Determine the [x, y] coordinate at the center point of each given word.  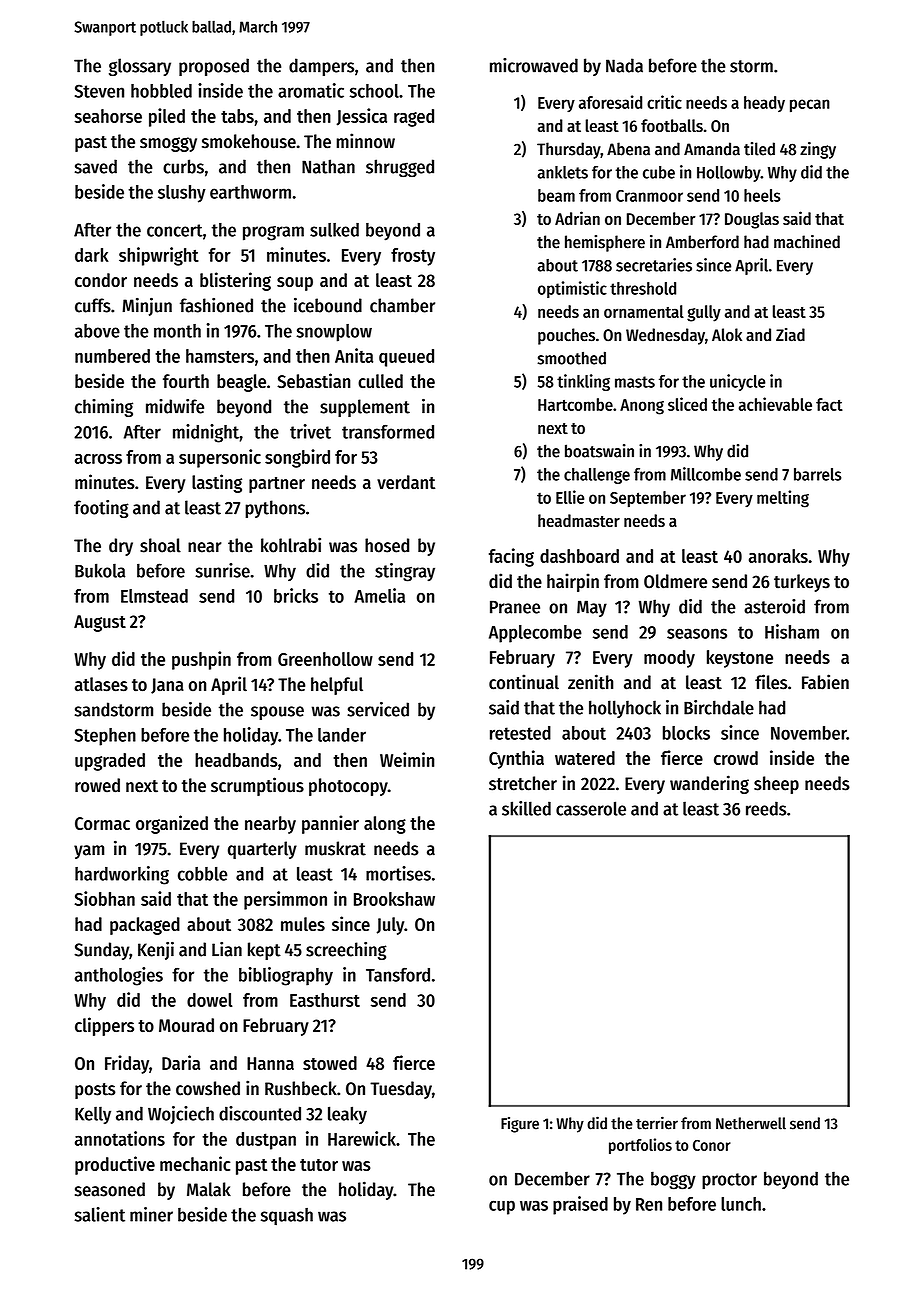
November [809, 733]
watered [585, 758]
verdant [406, 482]
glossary [140, 67]
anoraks [778, 556]
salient [99, 1214]
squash [287, 1216]
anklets [563, 172]
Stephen [105, 737]
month [177, 331]
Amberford [702, 242]
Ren [649, 1204]
